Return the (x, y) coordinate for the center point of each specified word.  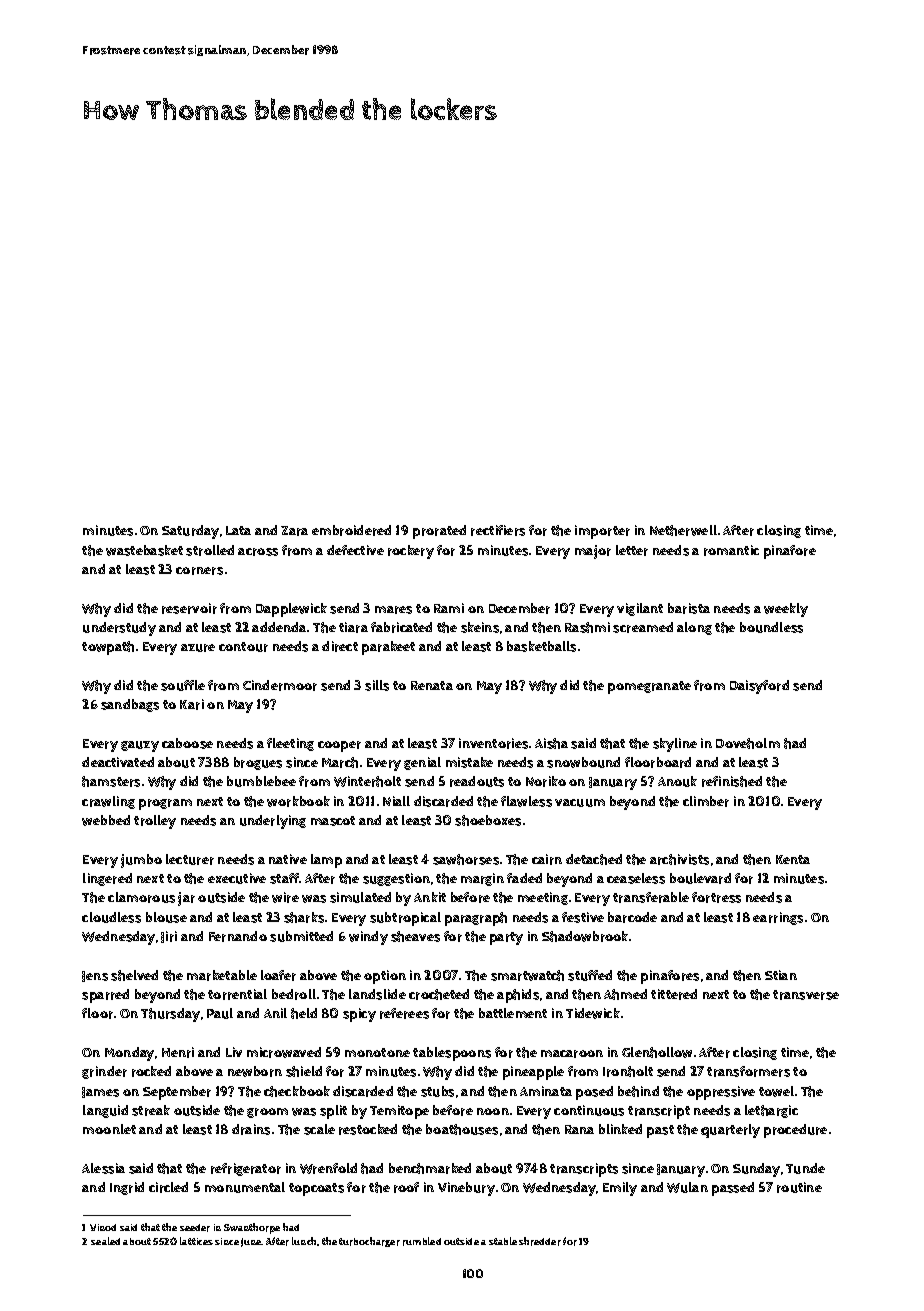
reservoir (189, 608)
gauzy (140, 746)
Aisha (551, 743)
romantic (731, 550)
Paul (220, 1013)
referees (404, 1013)
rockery (411, 552)
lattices (196, 1241)
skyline (675, 745)
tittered (674, 994)
